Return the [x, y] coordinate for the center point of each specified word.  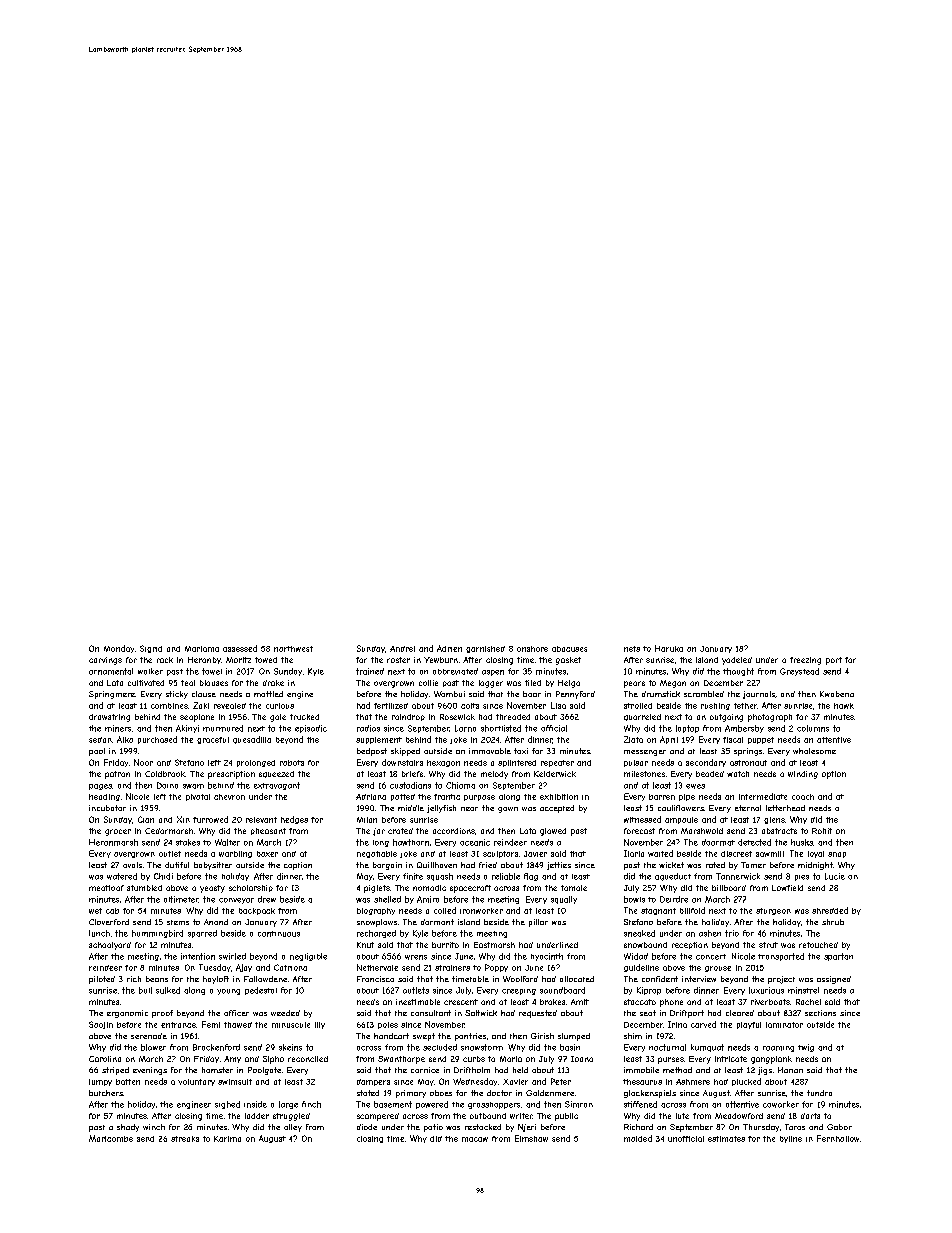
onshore [532, 649]
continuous [279, 934]
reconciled [308, 1059]
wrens [416, 957]
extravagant [277, 786]
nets [632, 649]
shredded [830, 910]
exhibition [559, 797]
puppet [761, 740]
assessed [240, 648]
